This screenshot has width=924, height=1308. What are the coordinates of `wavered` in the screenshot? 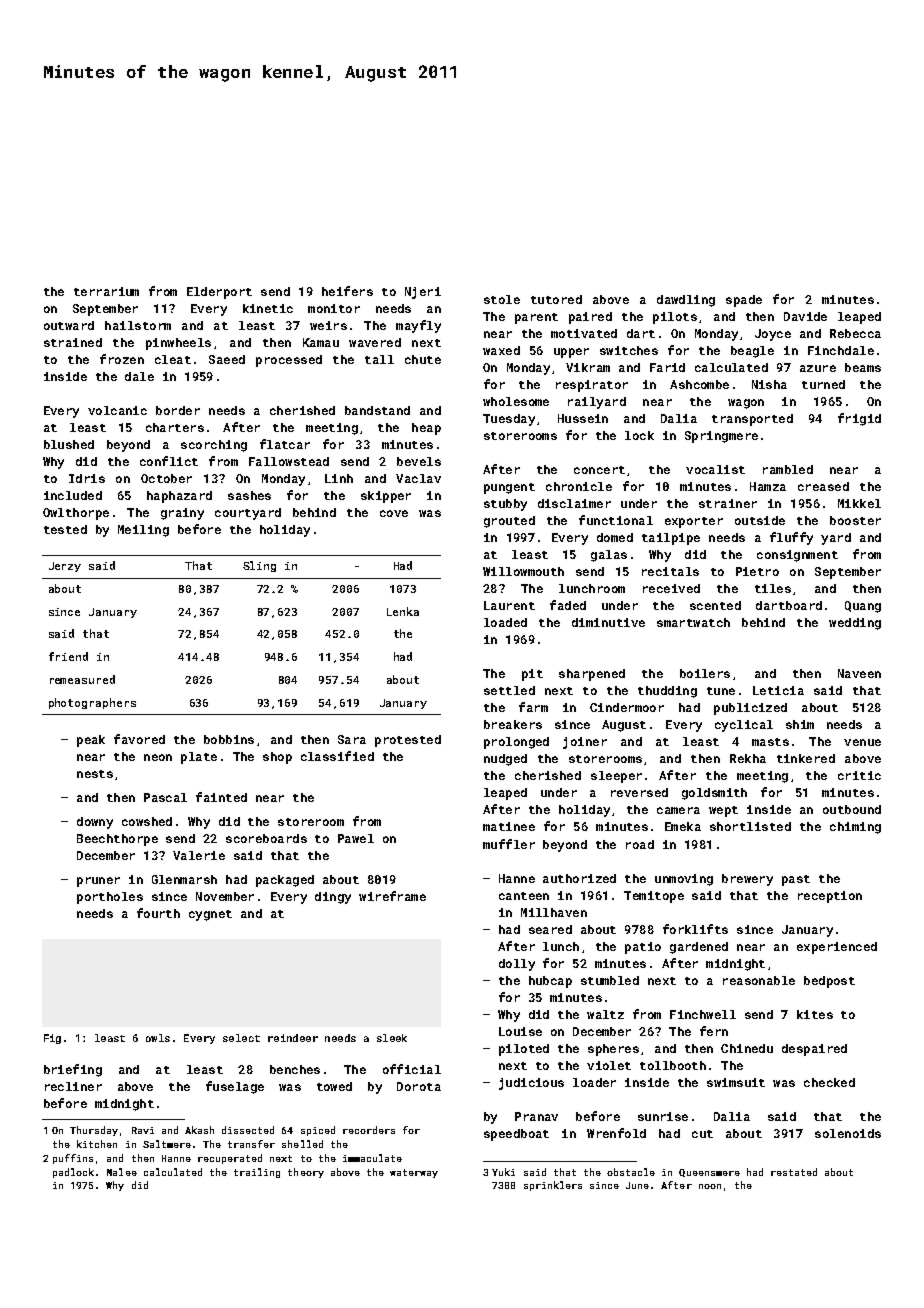 It's located at (375, 342).
